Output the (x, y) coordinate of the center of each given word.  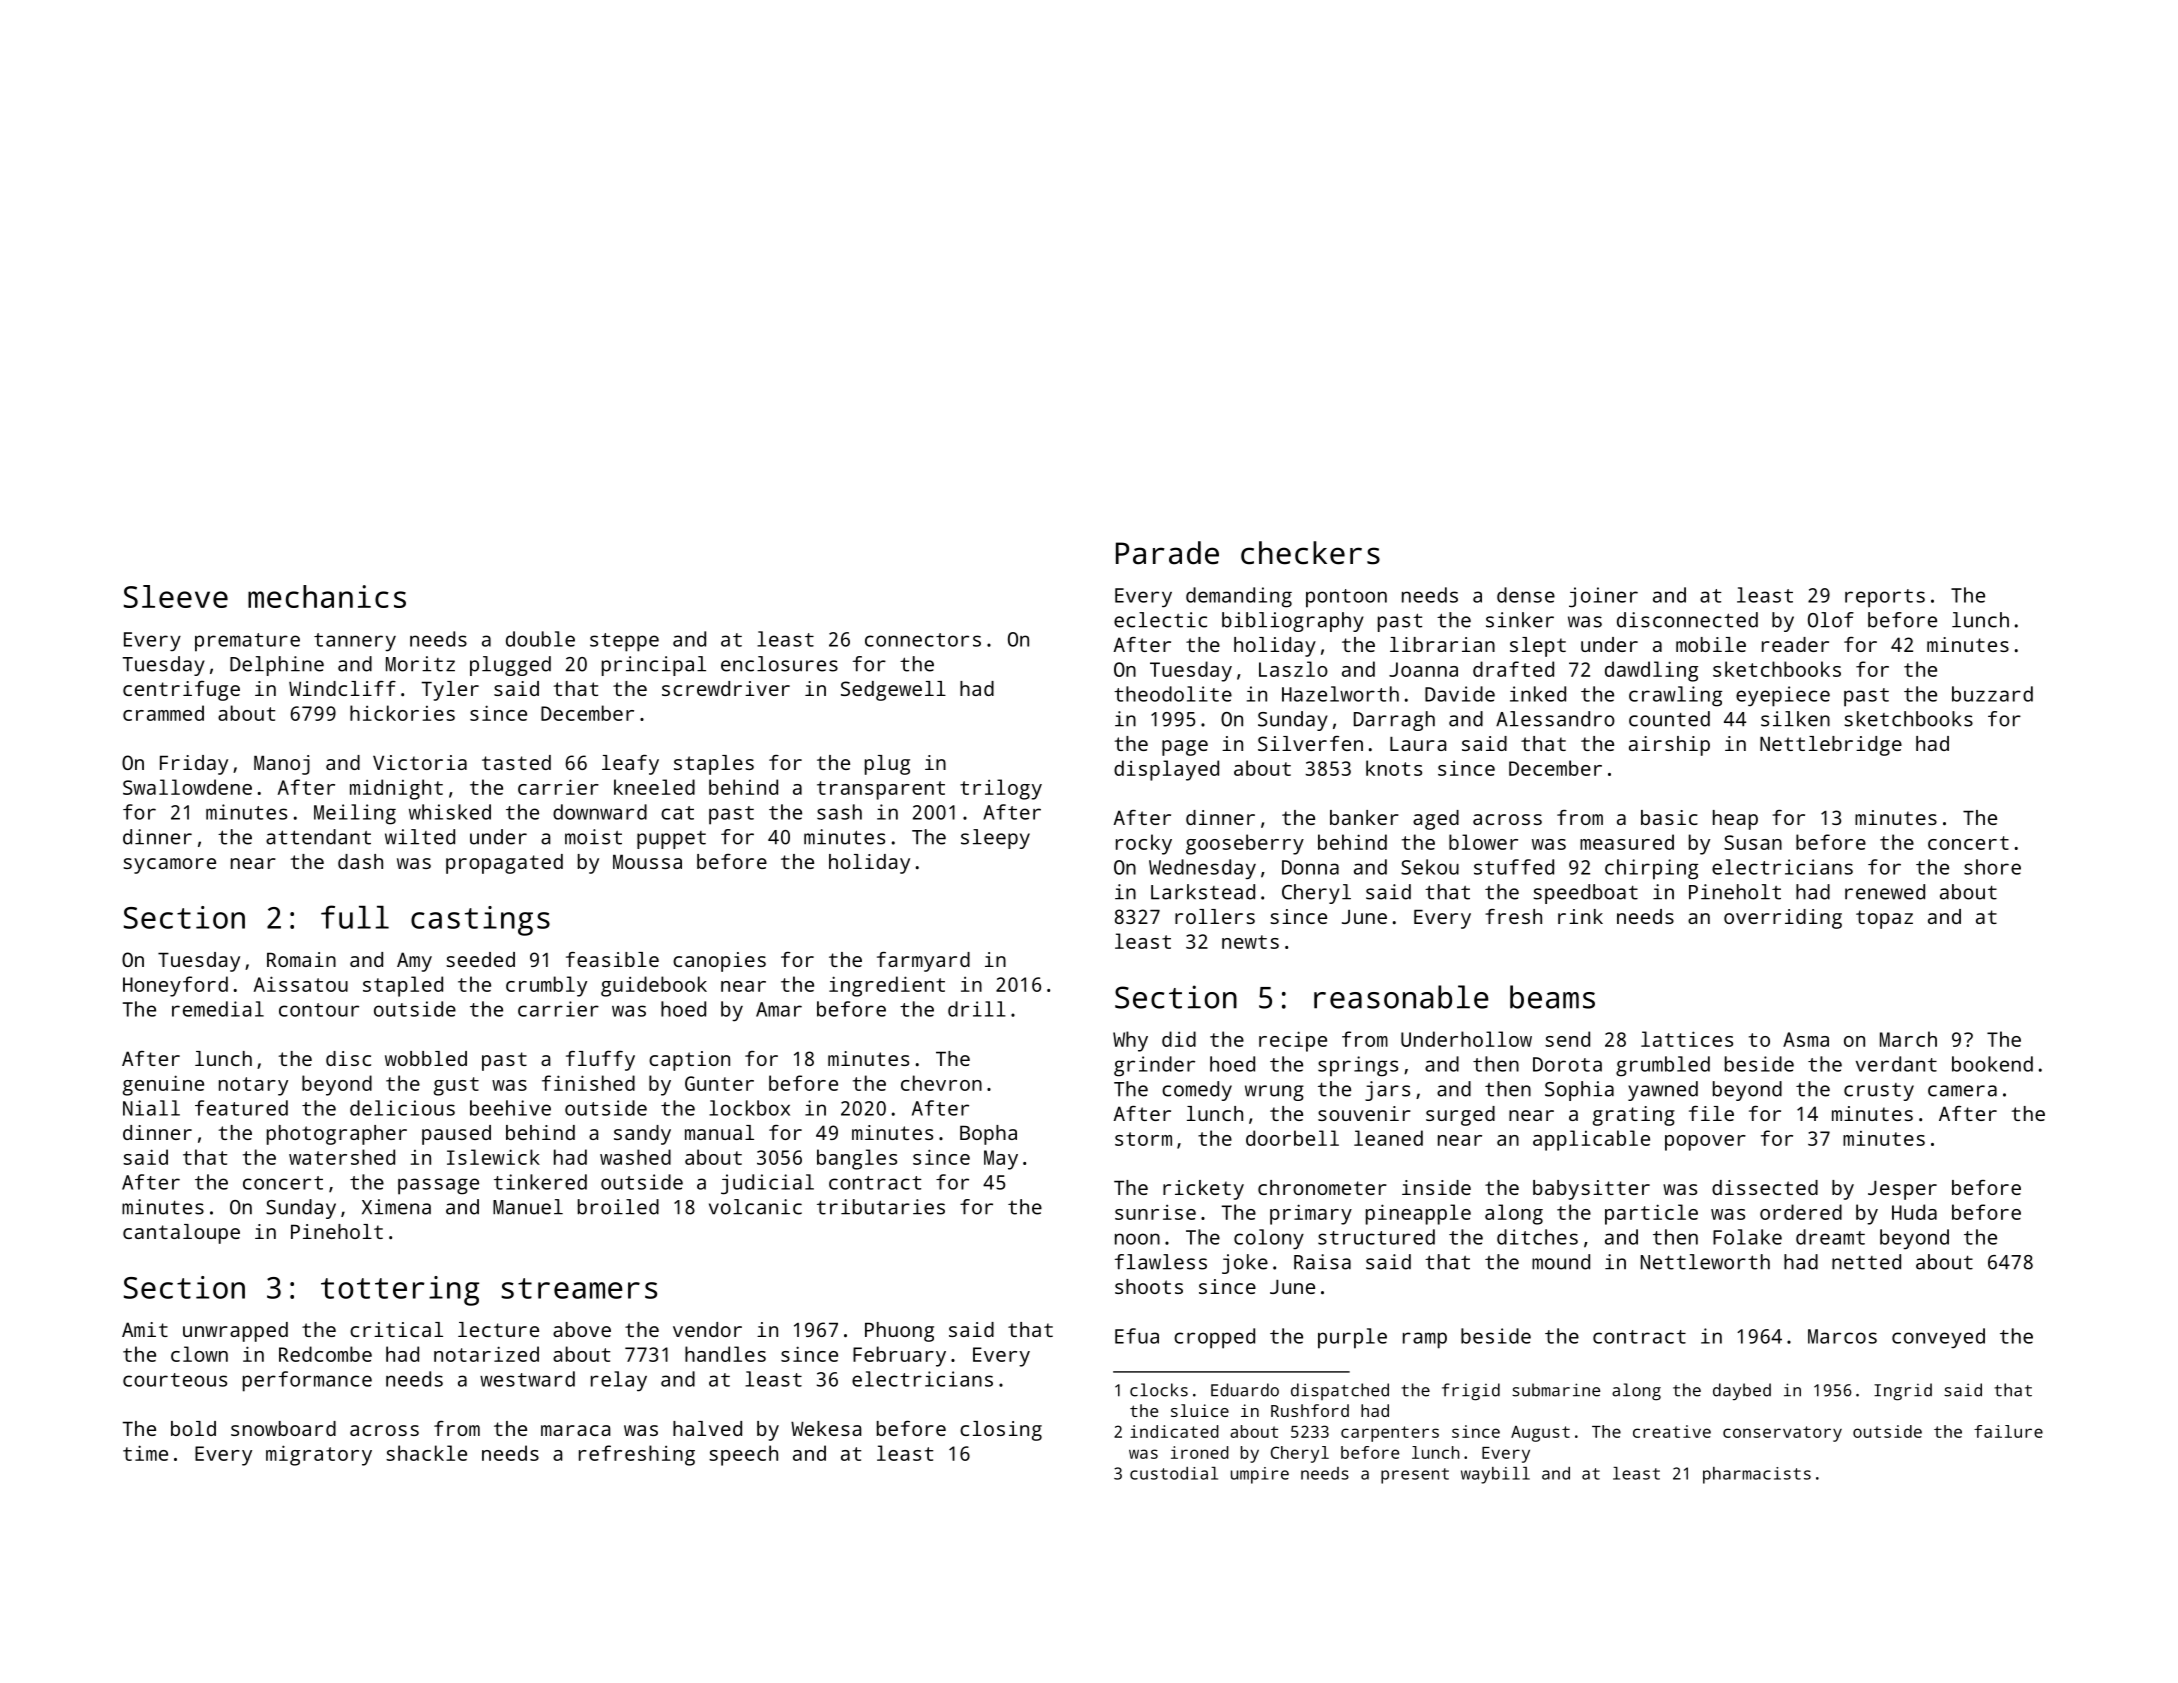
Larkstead (1203, 892)
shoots (1149, 1286)
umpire (1260, 1475)
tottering (400, 1291)
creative (1672, 1431)
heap (1735, 820)
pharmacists (1757, 1475)
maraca (575, 1430)
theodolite (1173, 694)
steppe (624, 642)
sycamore (169, 866)
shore (1992, 867)
